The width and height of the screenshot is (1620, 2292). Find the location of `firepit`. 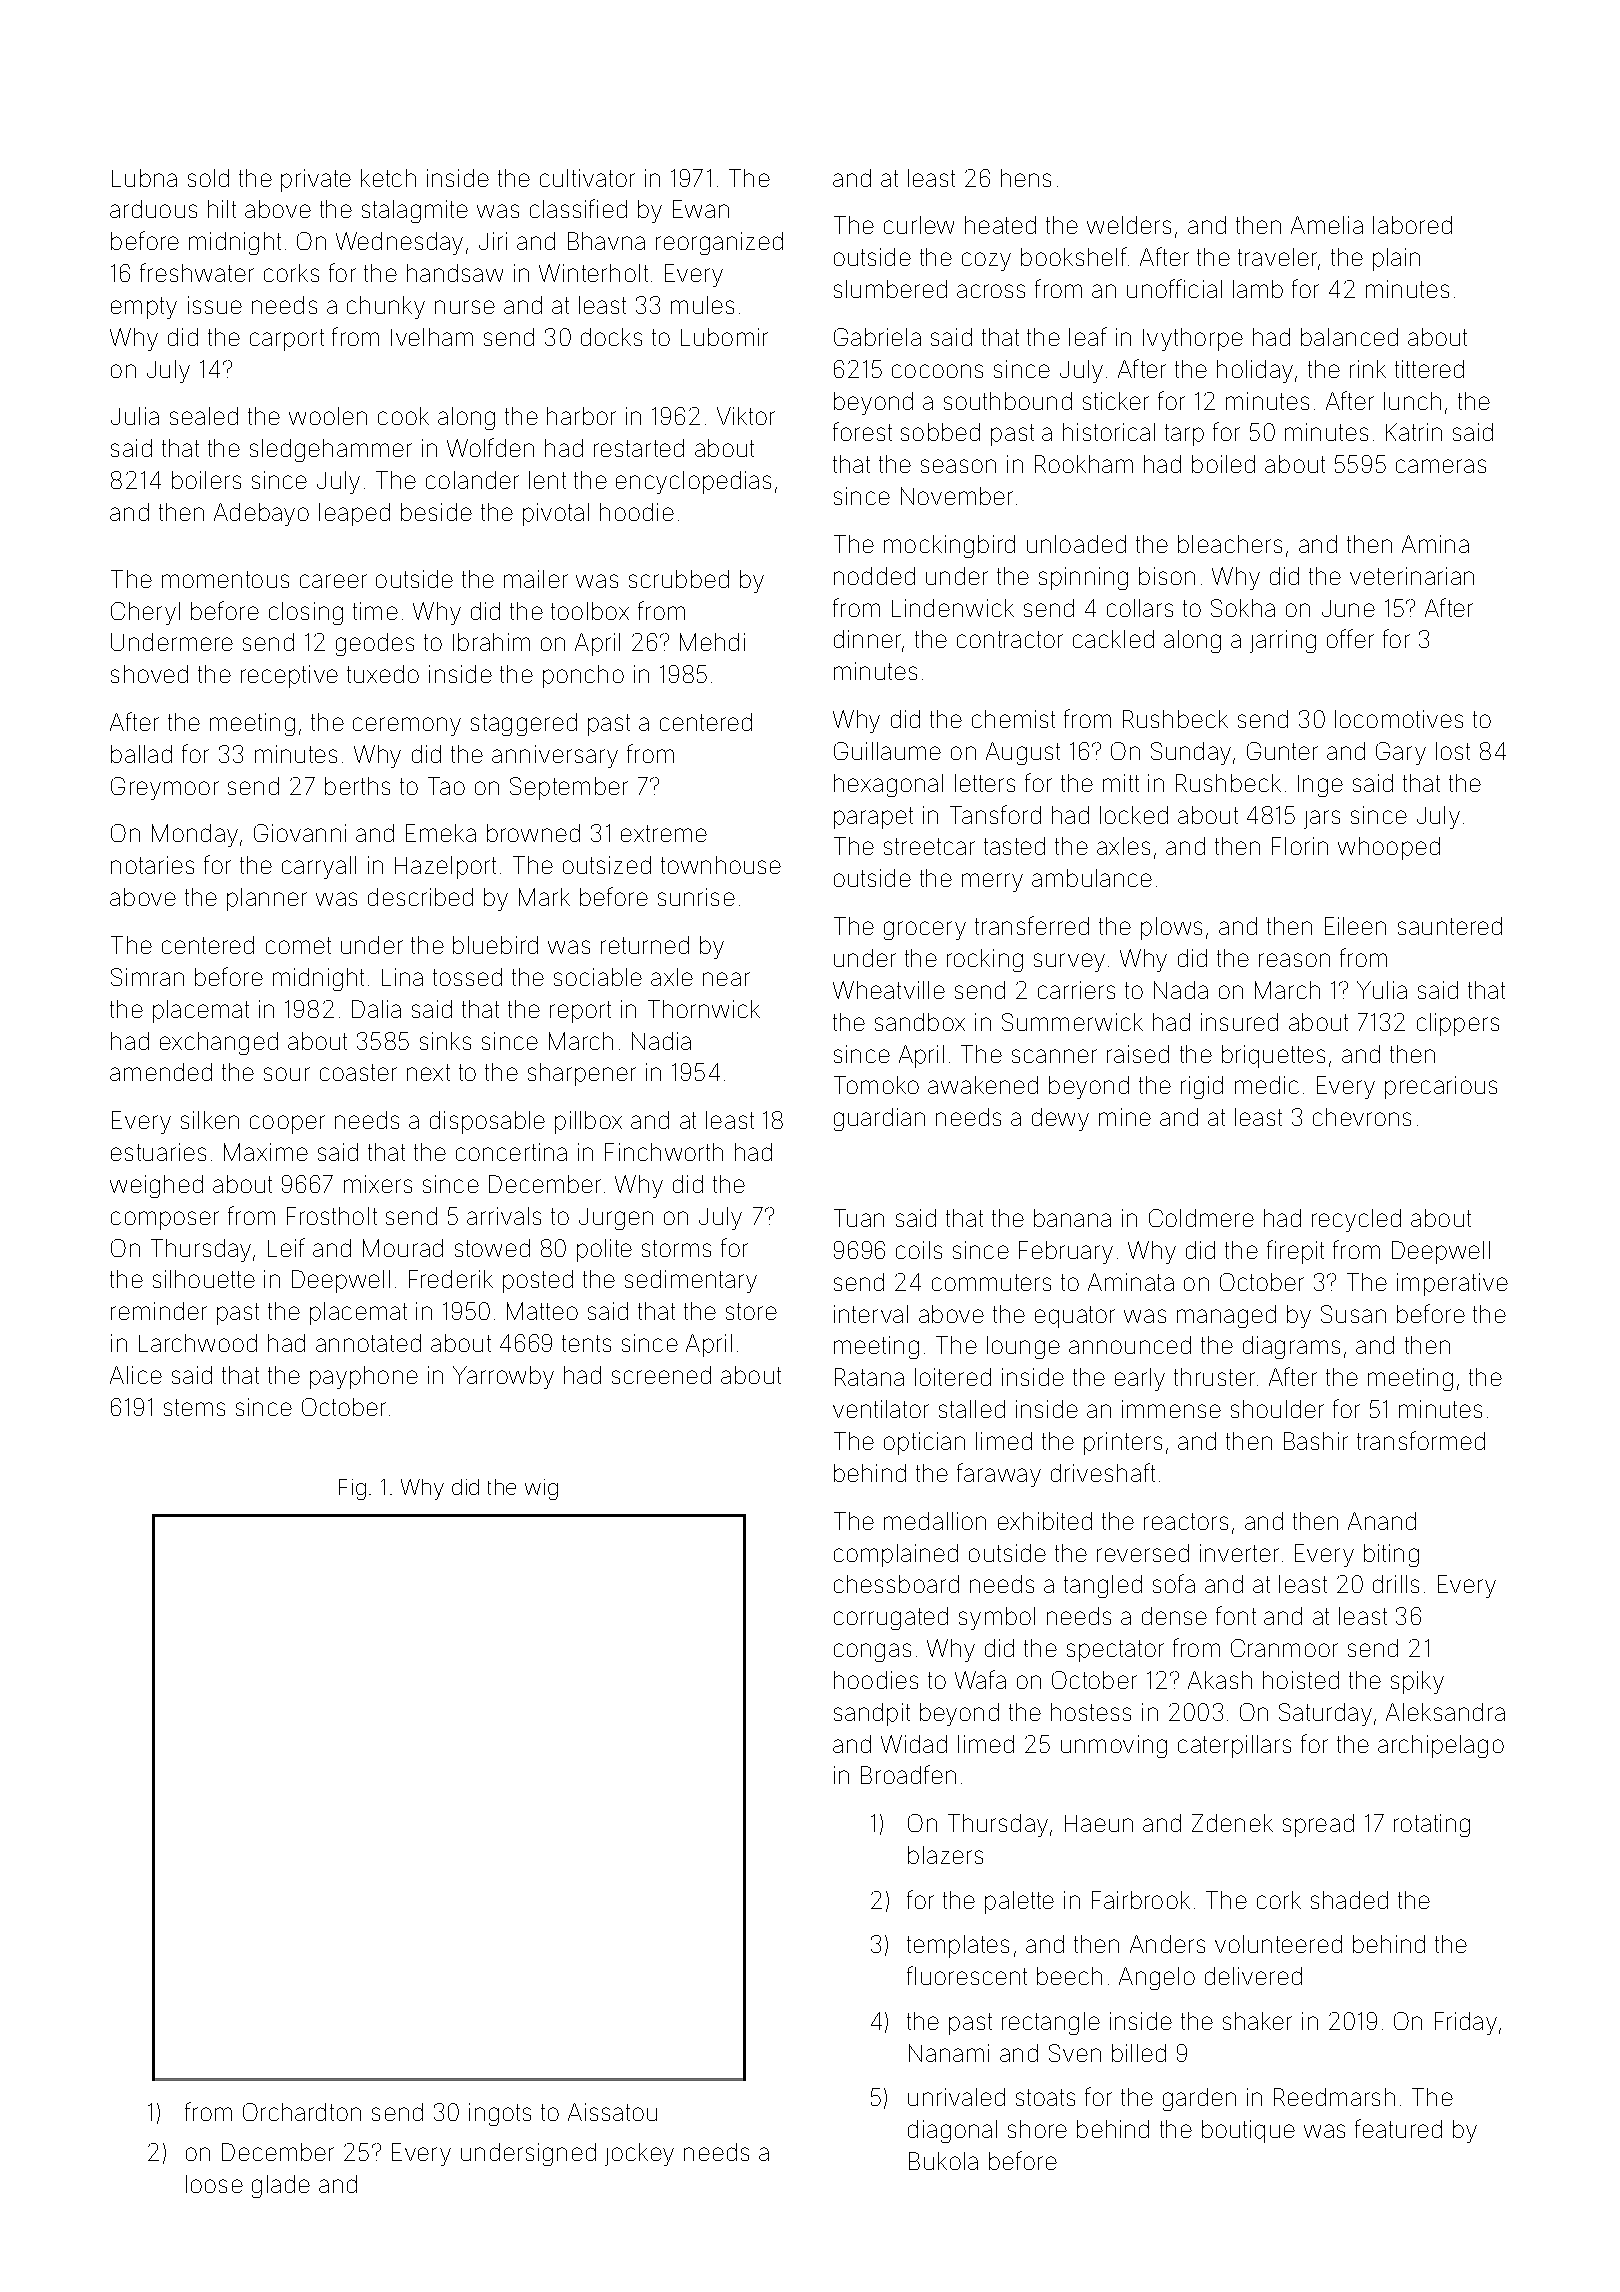

firepit is located at coordinates (1295, 1252).
